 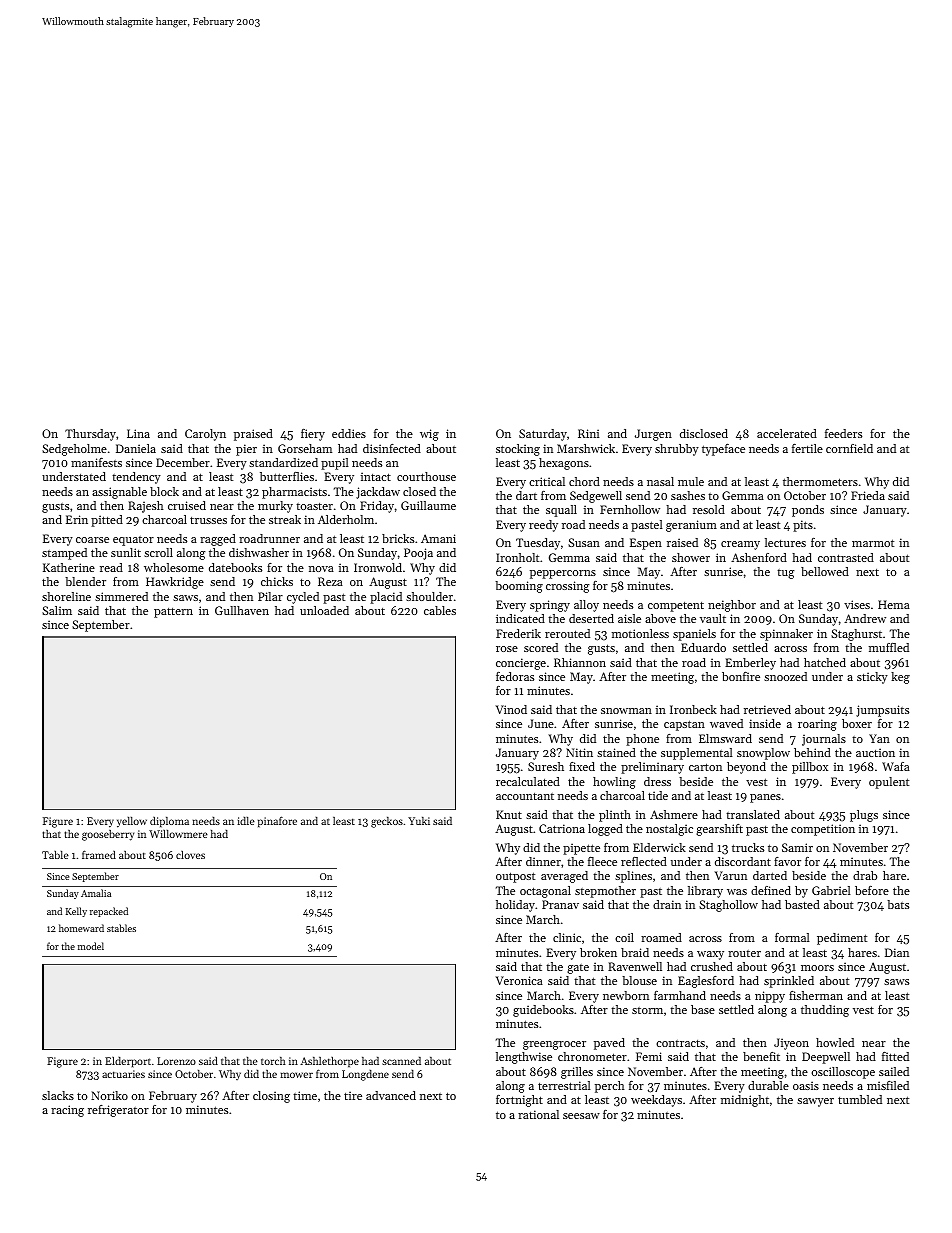 I want to click on Lina, so click(x=138, y=433).
